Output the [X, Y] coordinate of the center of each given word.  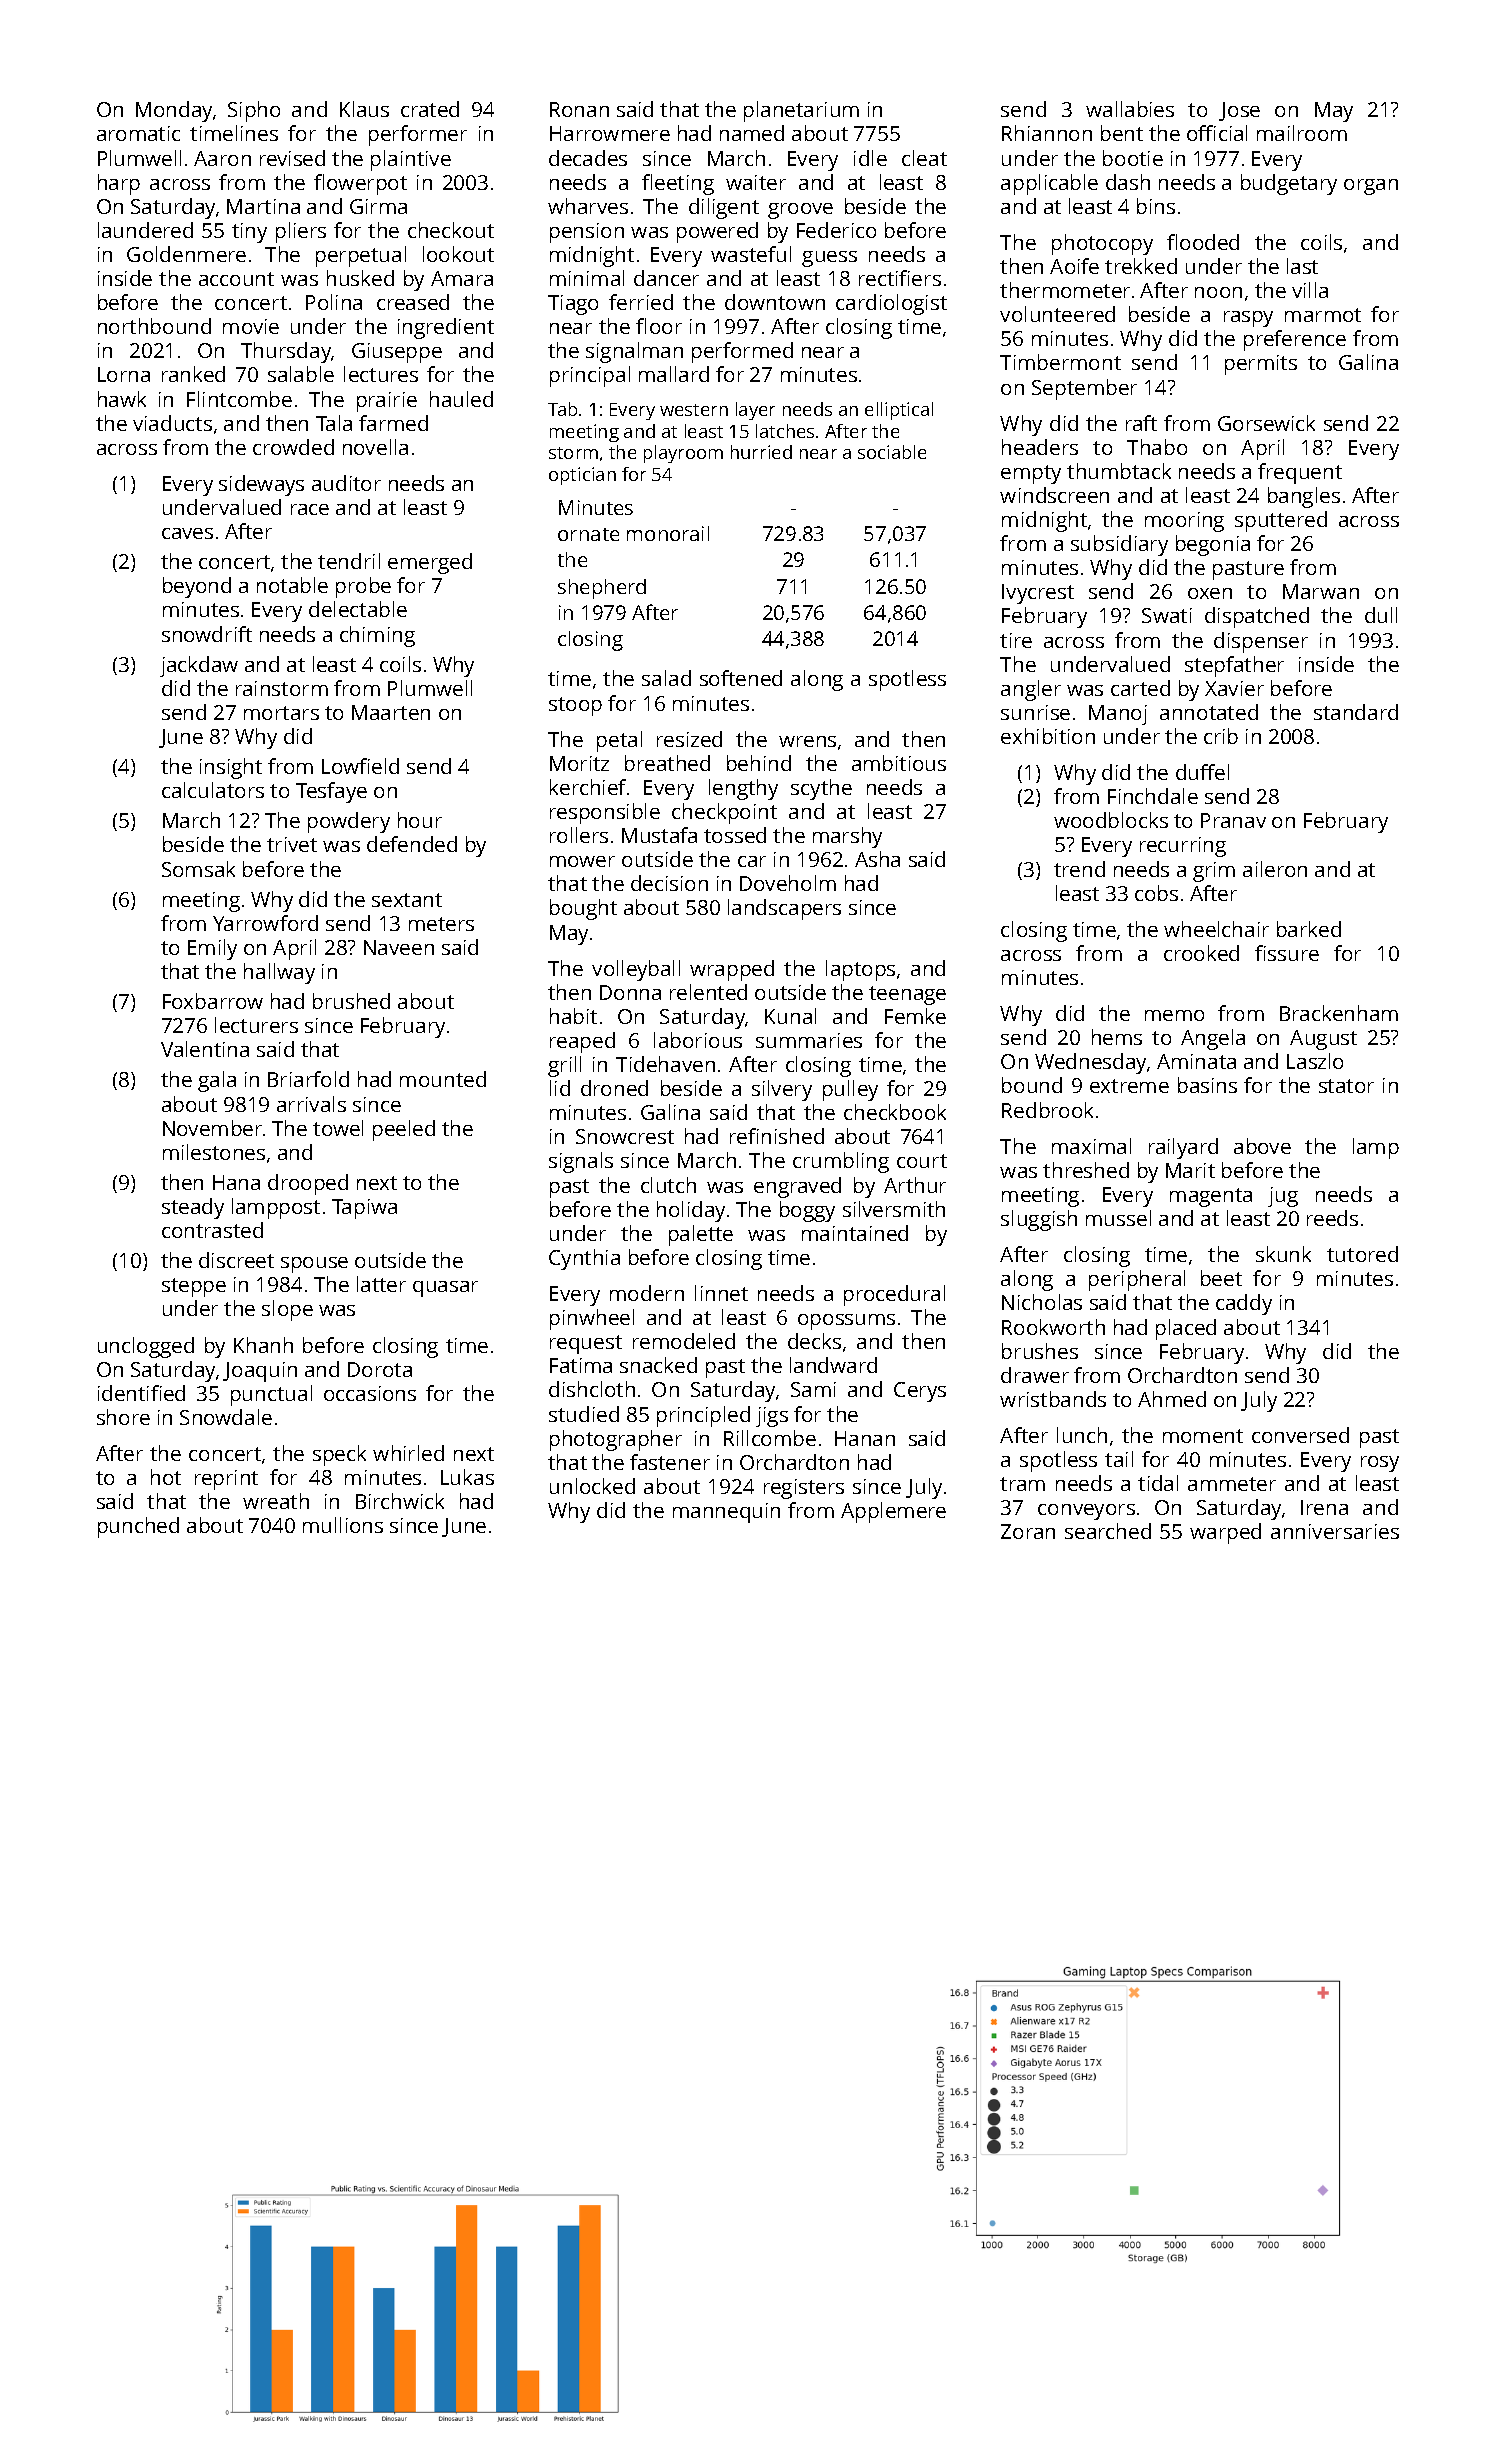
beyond [197, 587]
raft [1141, 423]
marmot [1323, 315]
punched [138, 1527]
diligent [724, 208]
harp [119, 184]
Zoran [1028, 1531]
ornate [588, 534]
